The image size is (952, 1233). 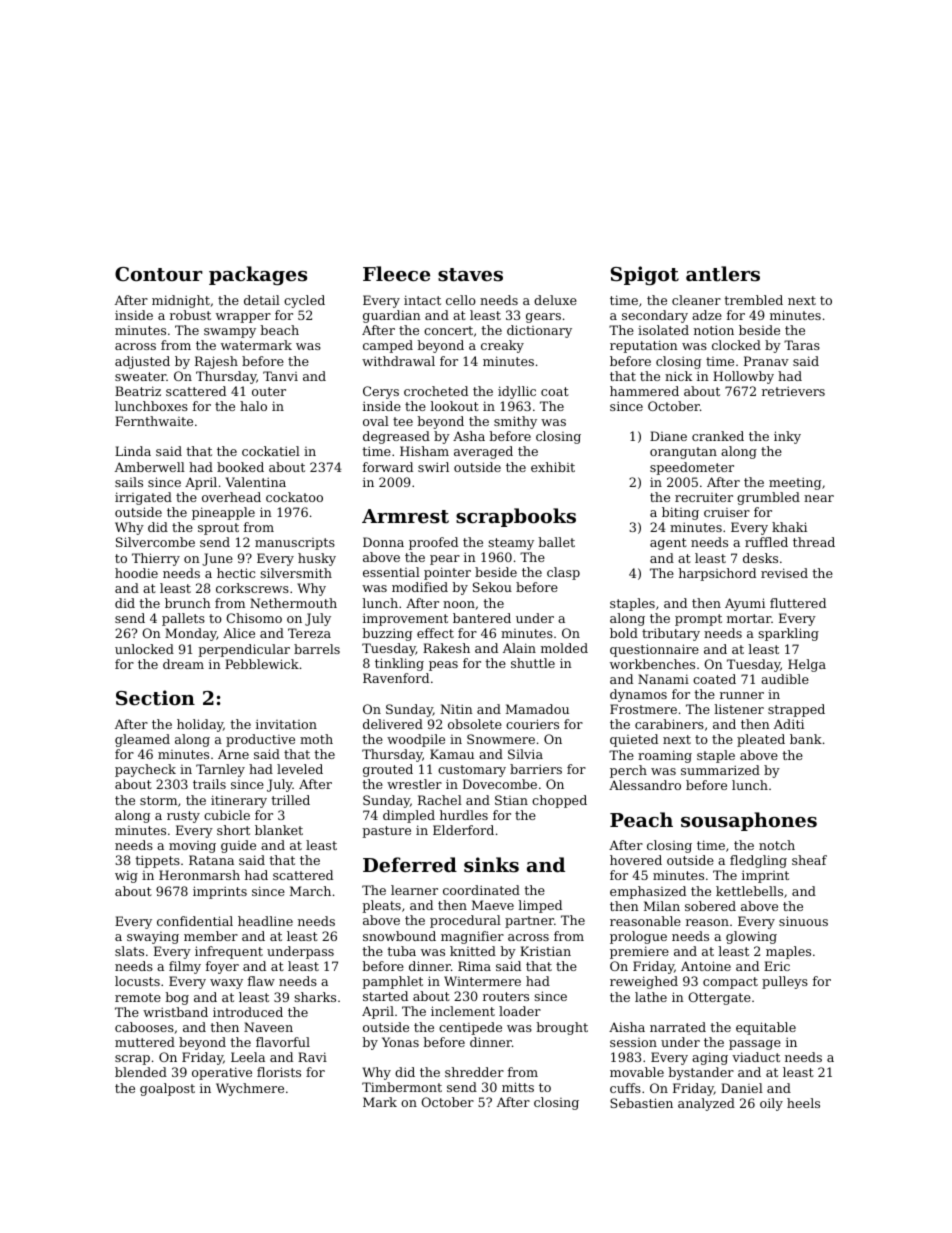 I want to click on modified, so click(x=420, y=587).
